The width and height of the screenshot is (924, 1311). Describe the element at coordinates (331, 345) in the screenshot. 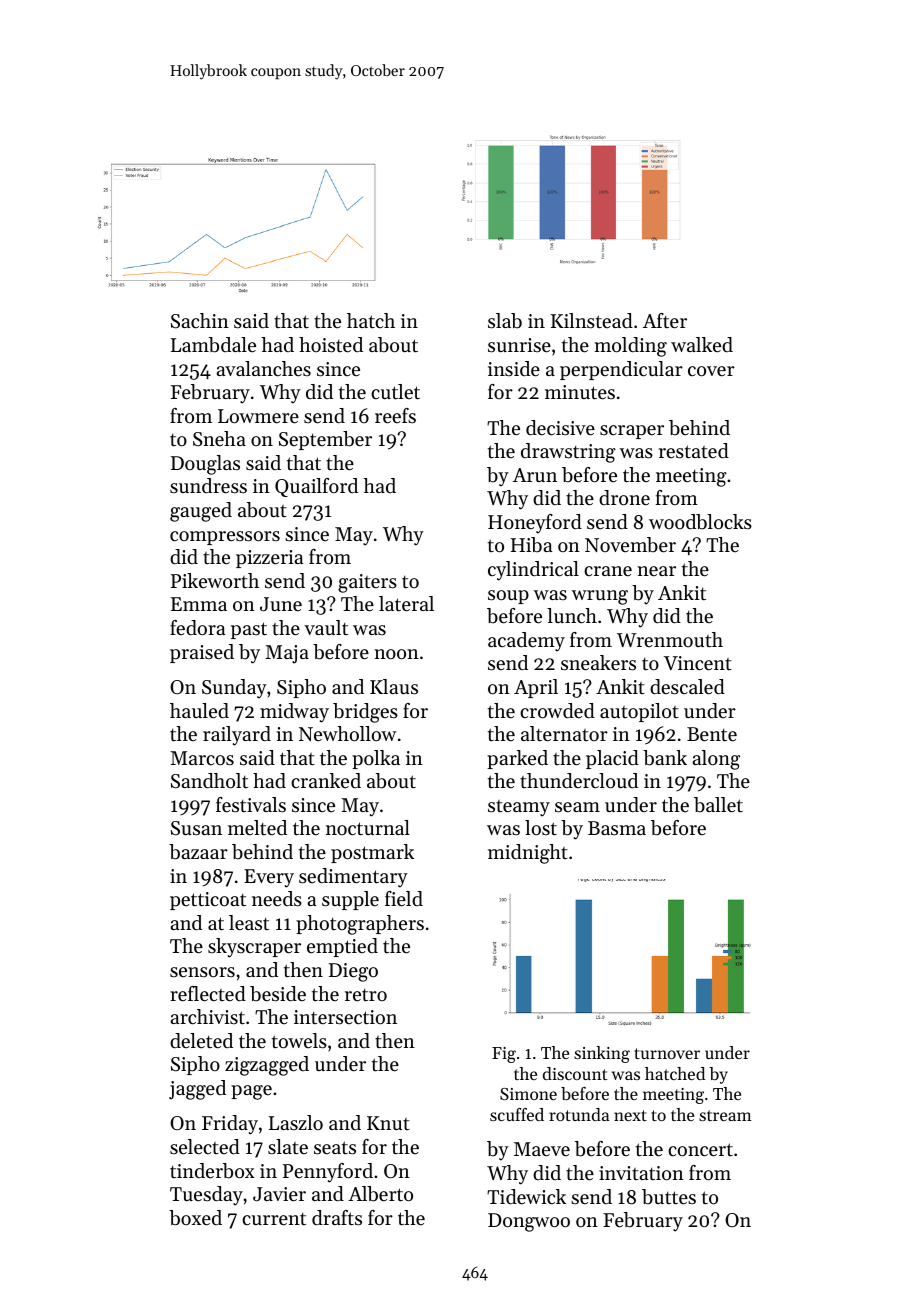

I see `hoisted` at that location.
